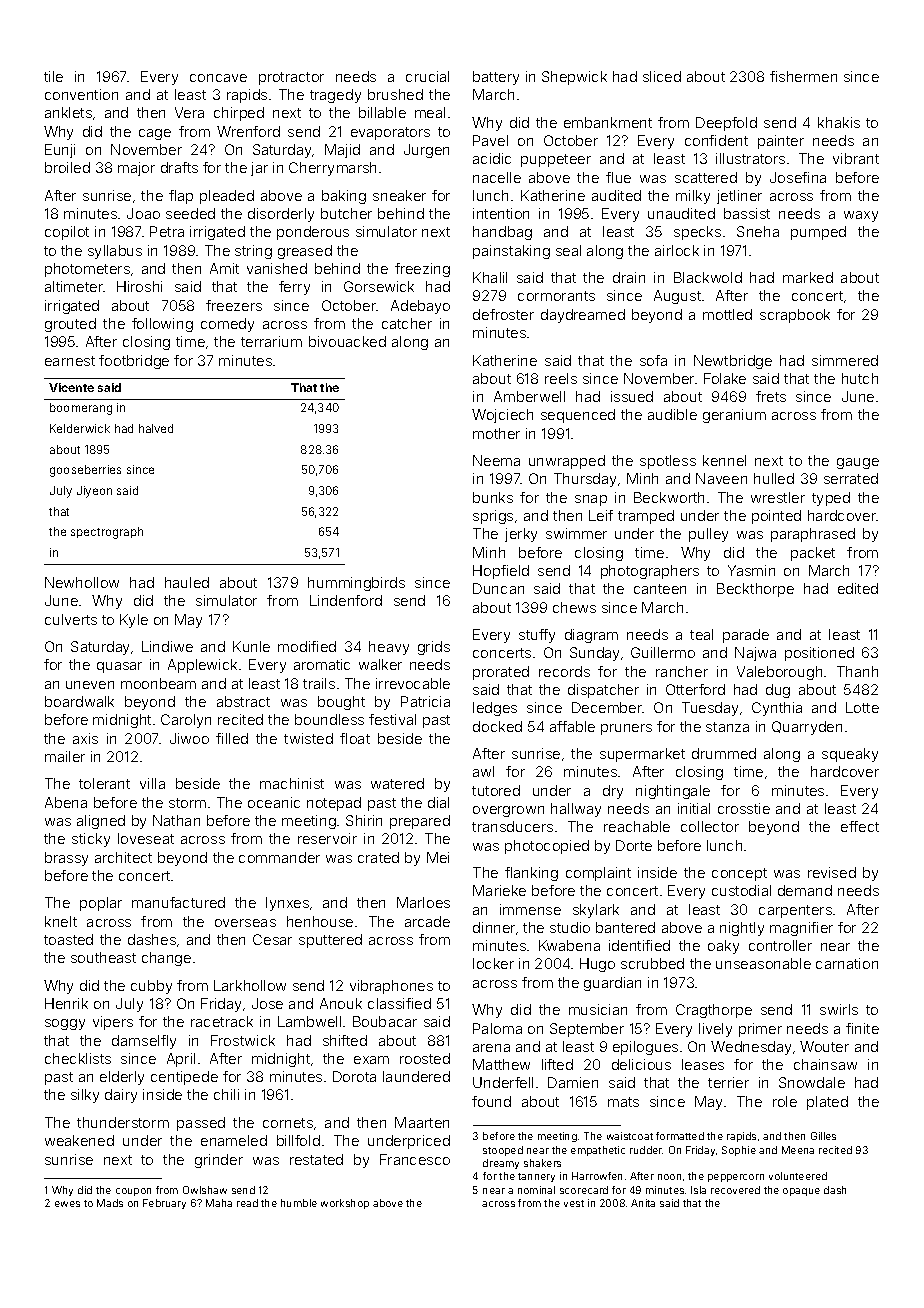 The image size is (924, 1308). What do you see at coordinates (291, 78) in the image?
I see `protractor` at bounding box center [291, 78].
